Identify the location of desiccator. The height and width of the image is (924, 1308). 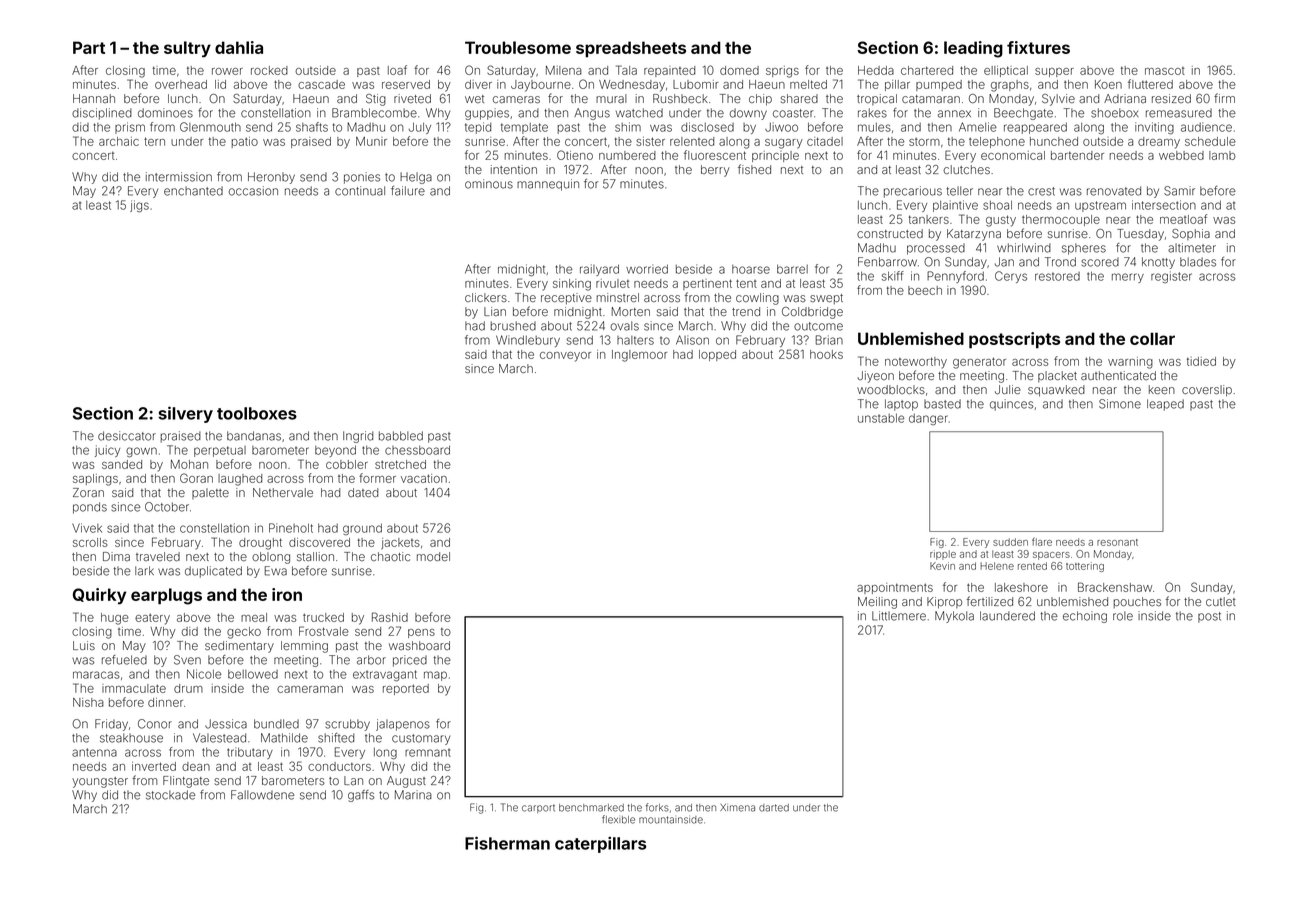
(127, 436).
